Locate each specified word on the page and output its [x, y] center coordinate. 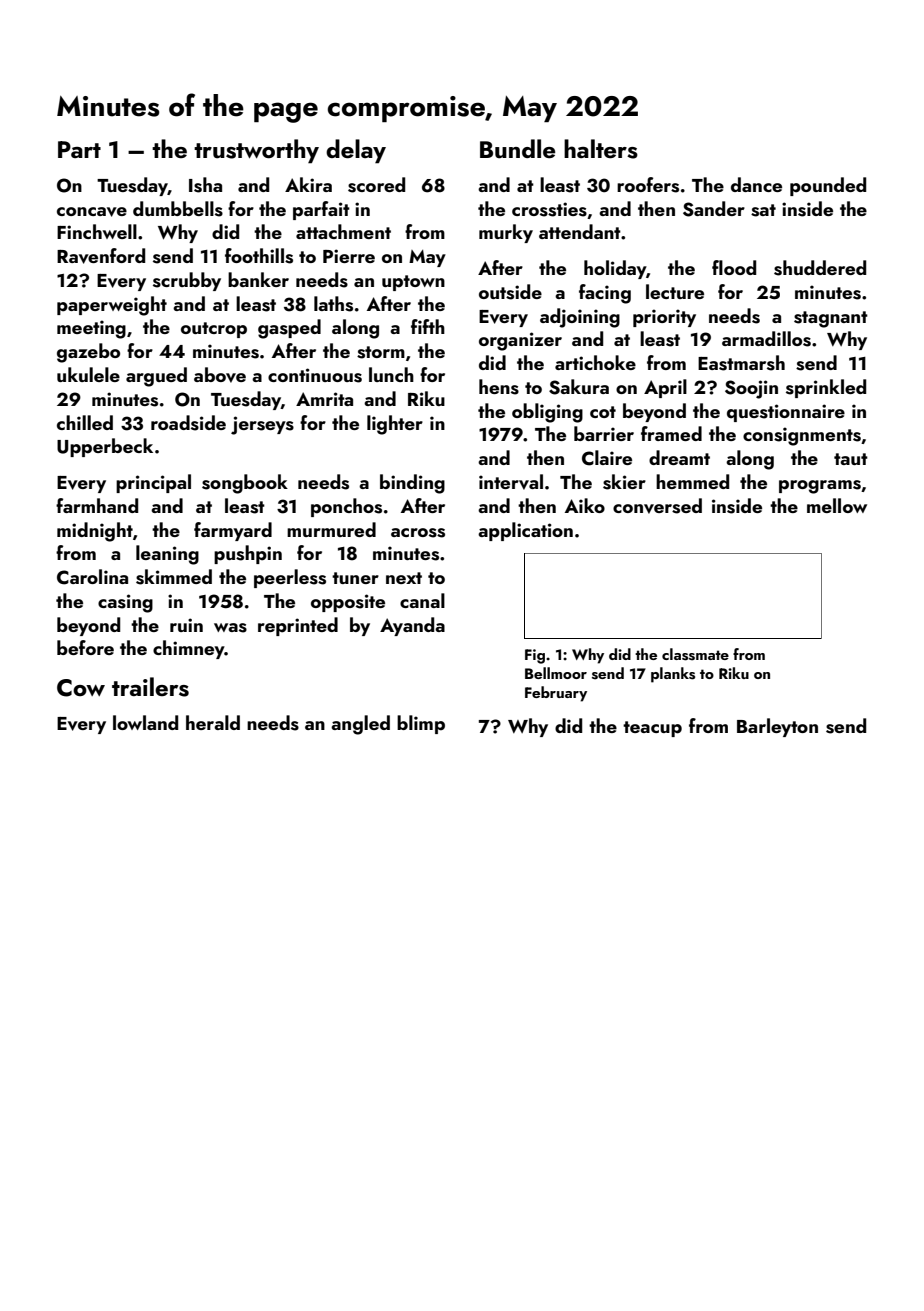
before [85, 647]
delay [356, 151]
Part [79, 149]
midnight [95, 532]
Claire [607, 458]
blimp [421, 724]
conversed [657, 506]
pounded [828, 186]
